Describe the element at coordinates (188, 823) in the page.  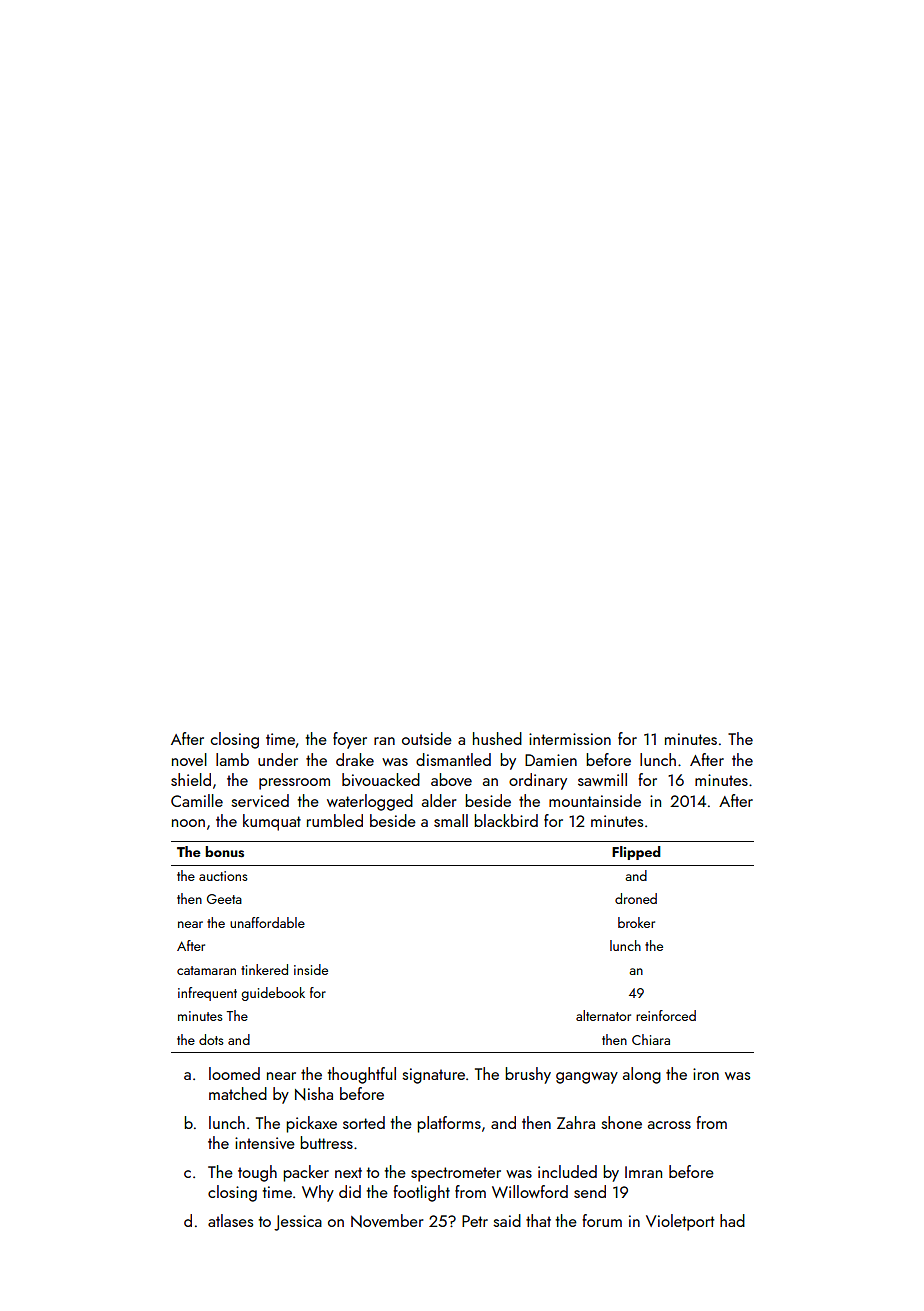
I see `noon` at that location.
